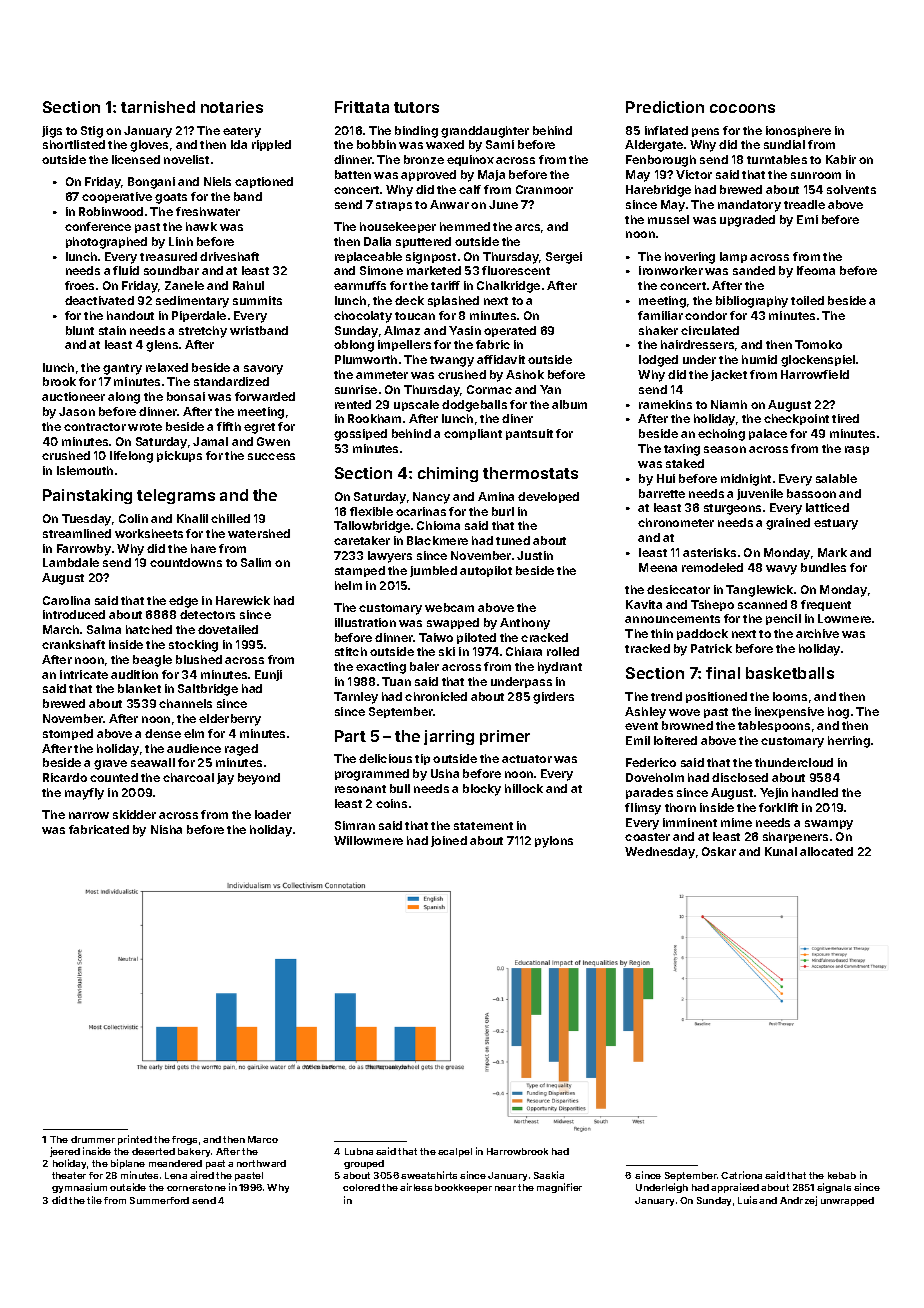 The height and width of the screenshot is (1308, 924). What do you see at coordinates (94, 1200) in the screenshot?
I see `tile` at bounding box center [94, 1200].
